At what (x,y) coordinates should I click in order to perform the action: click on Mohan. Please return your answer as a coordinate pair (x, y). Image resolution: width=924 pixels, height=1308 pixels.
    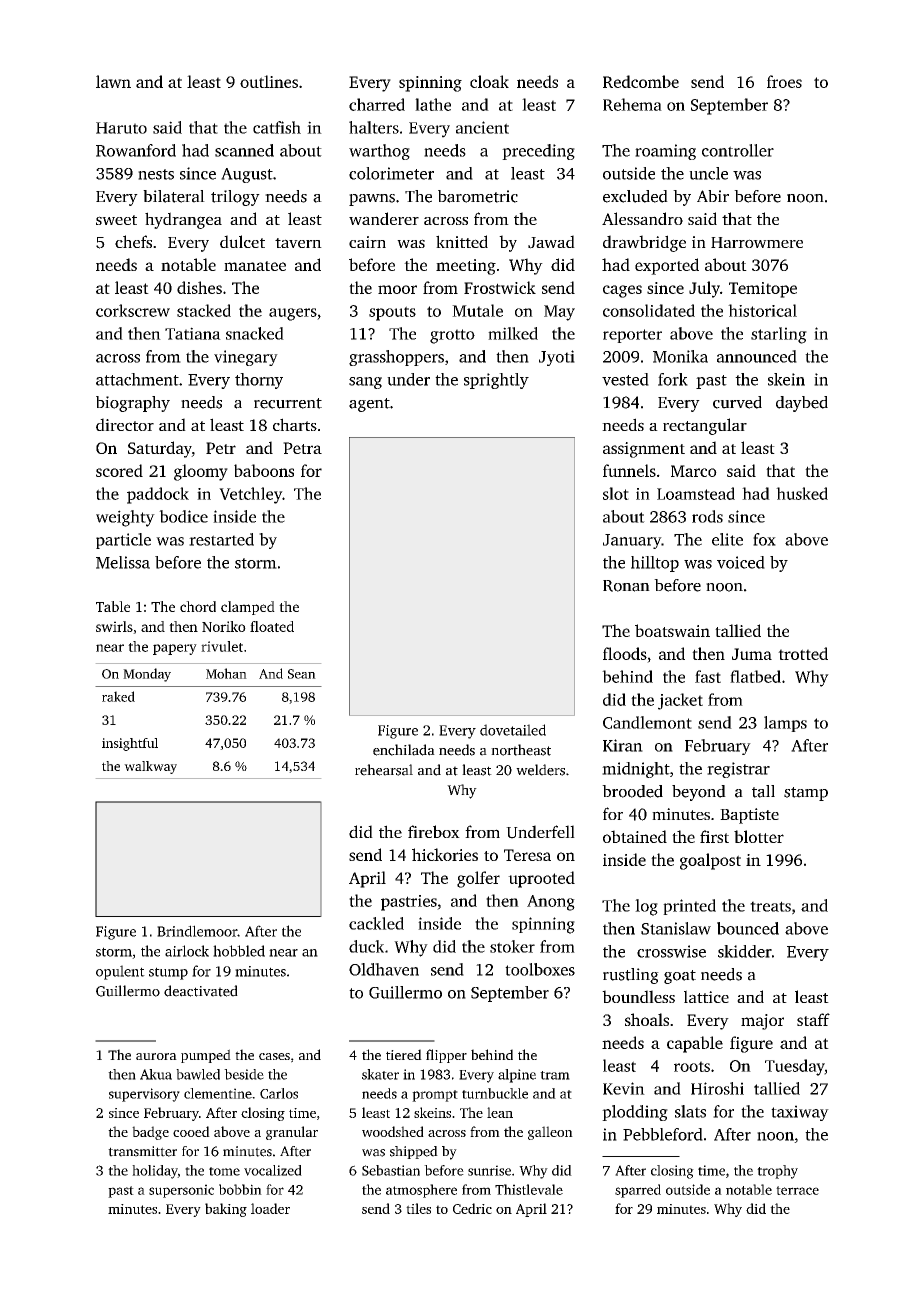
    Looking at the image, I should click on (226, 673).
